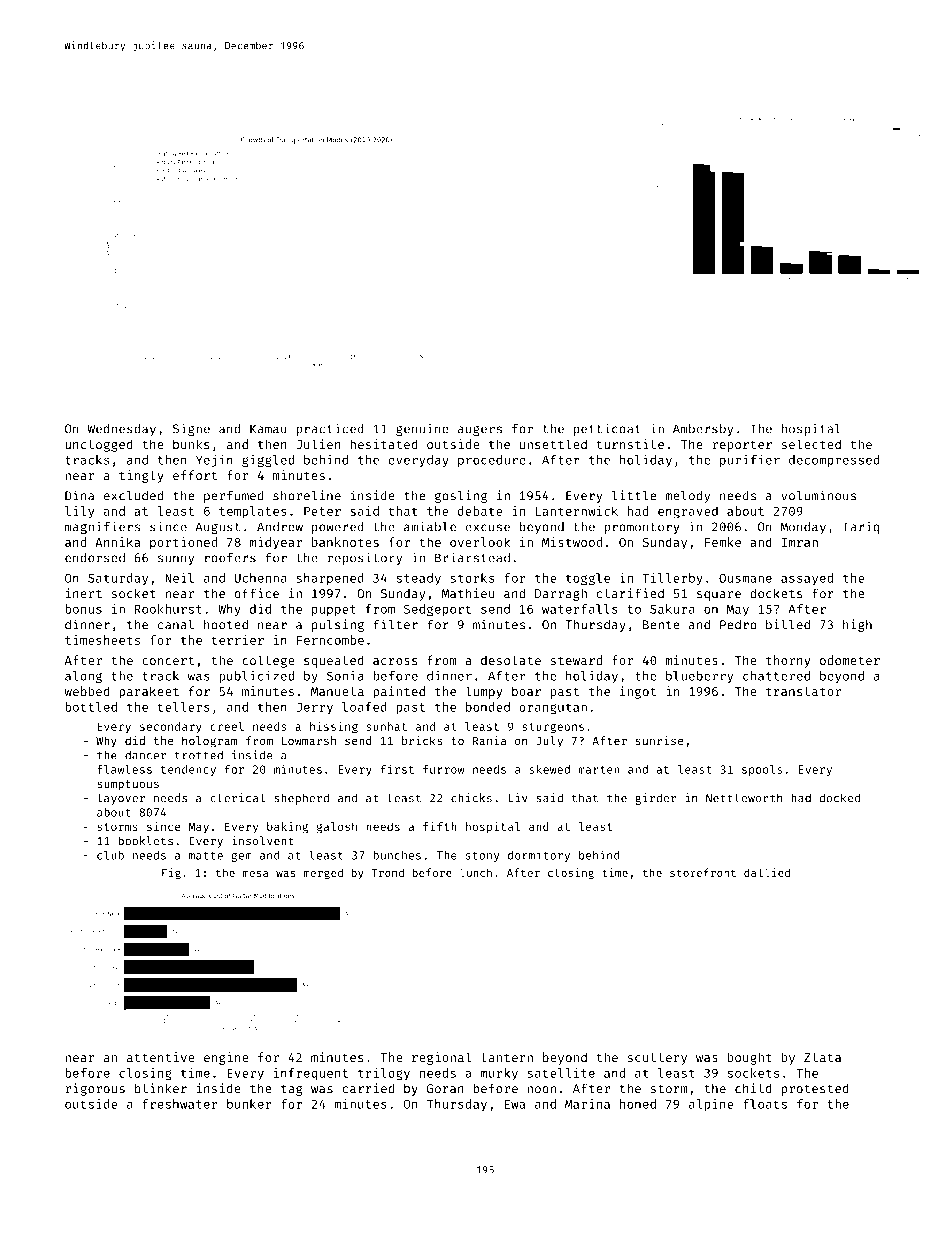 This screenshot has height=1233, width=952. Describe the element at coordinates (461, 496) in the screenshot. I see `gosling` at that location.
